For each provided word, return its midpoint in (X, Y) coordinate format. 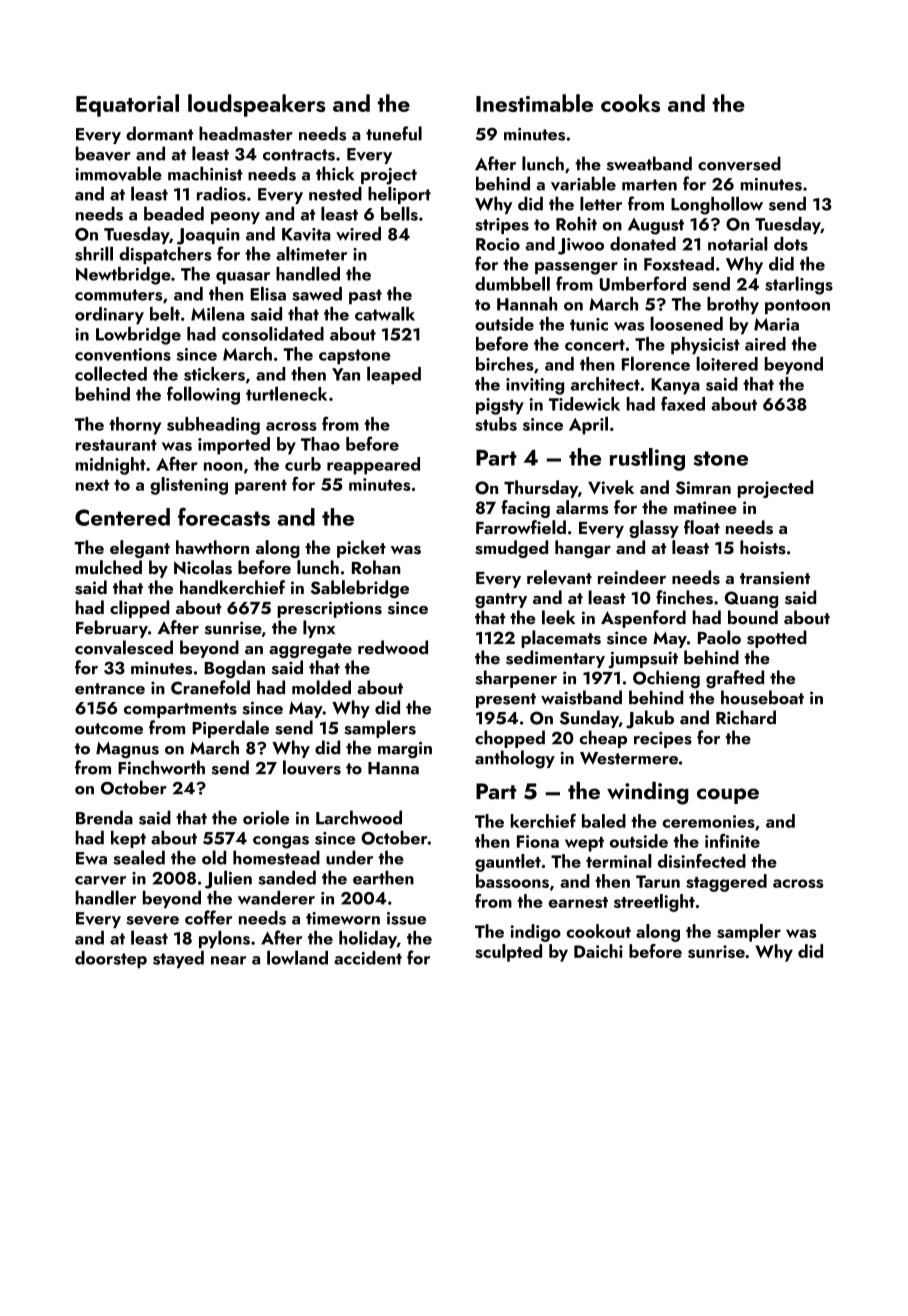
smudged (511, 549)
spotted (777, 639)
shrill (94, 253)
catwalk (385, 313)
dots (791, 244)
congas (281, 842)
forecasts (224, 516)
